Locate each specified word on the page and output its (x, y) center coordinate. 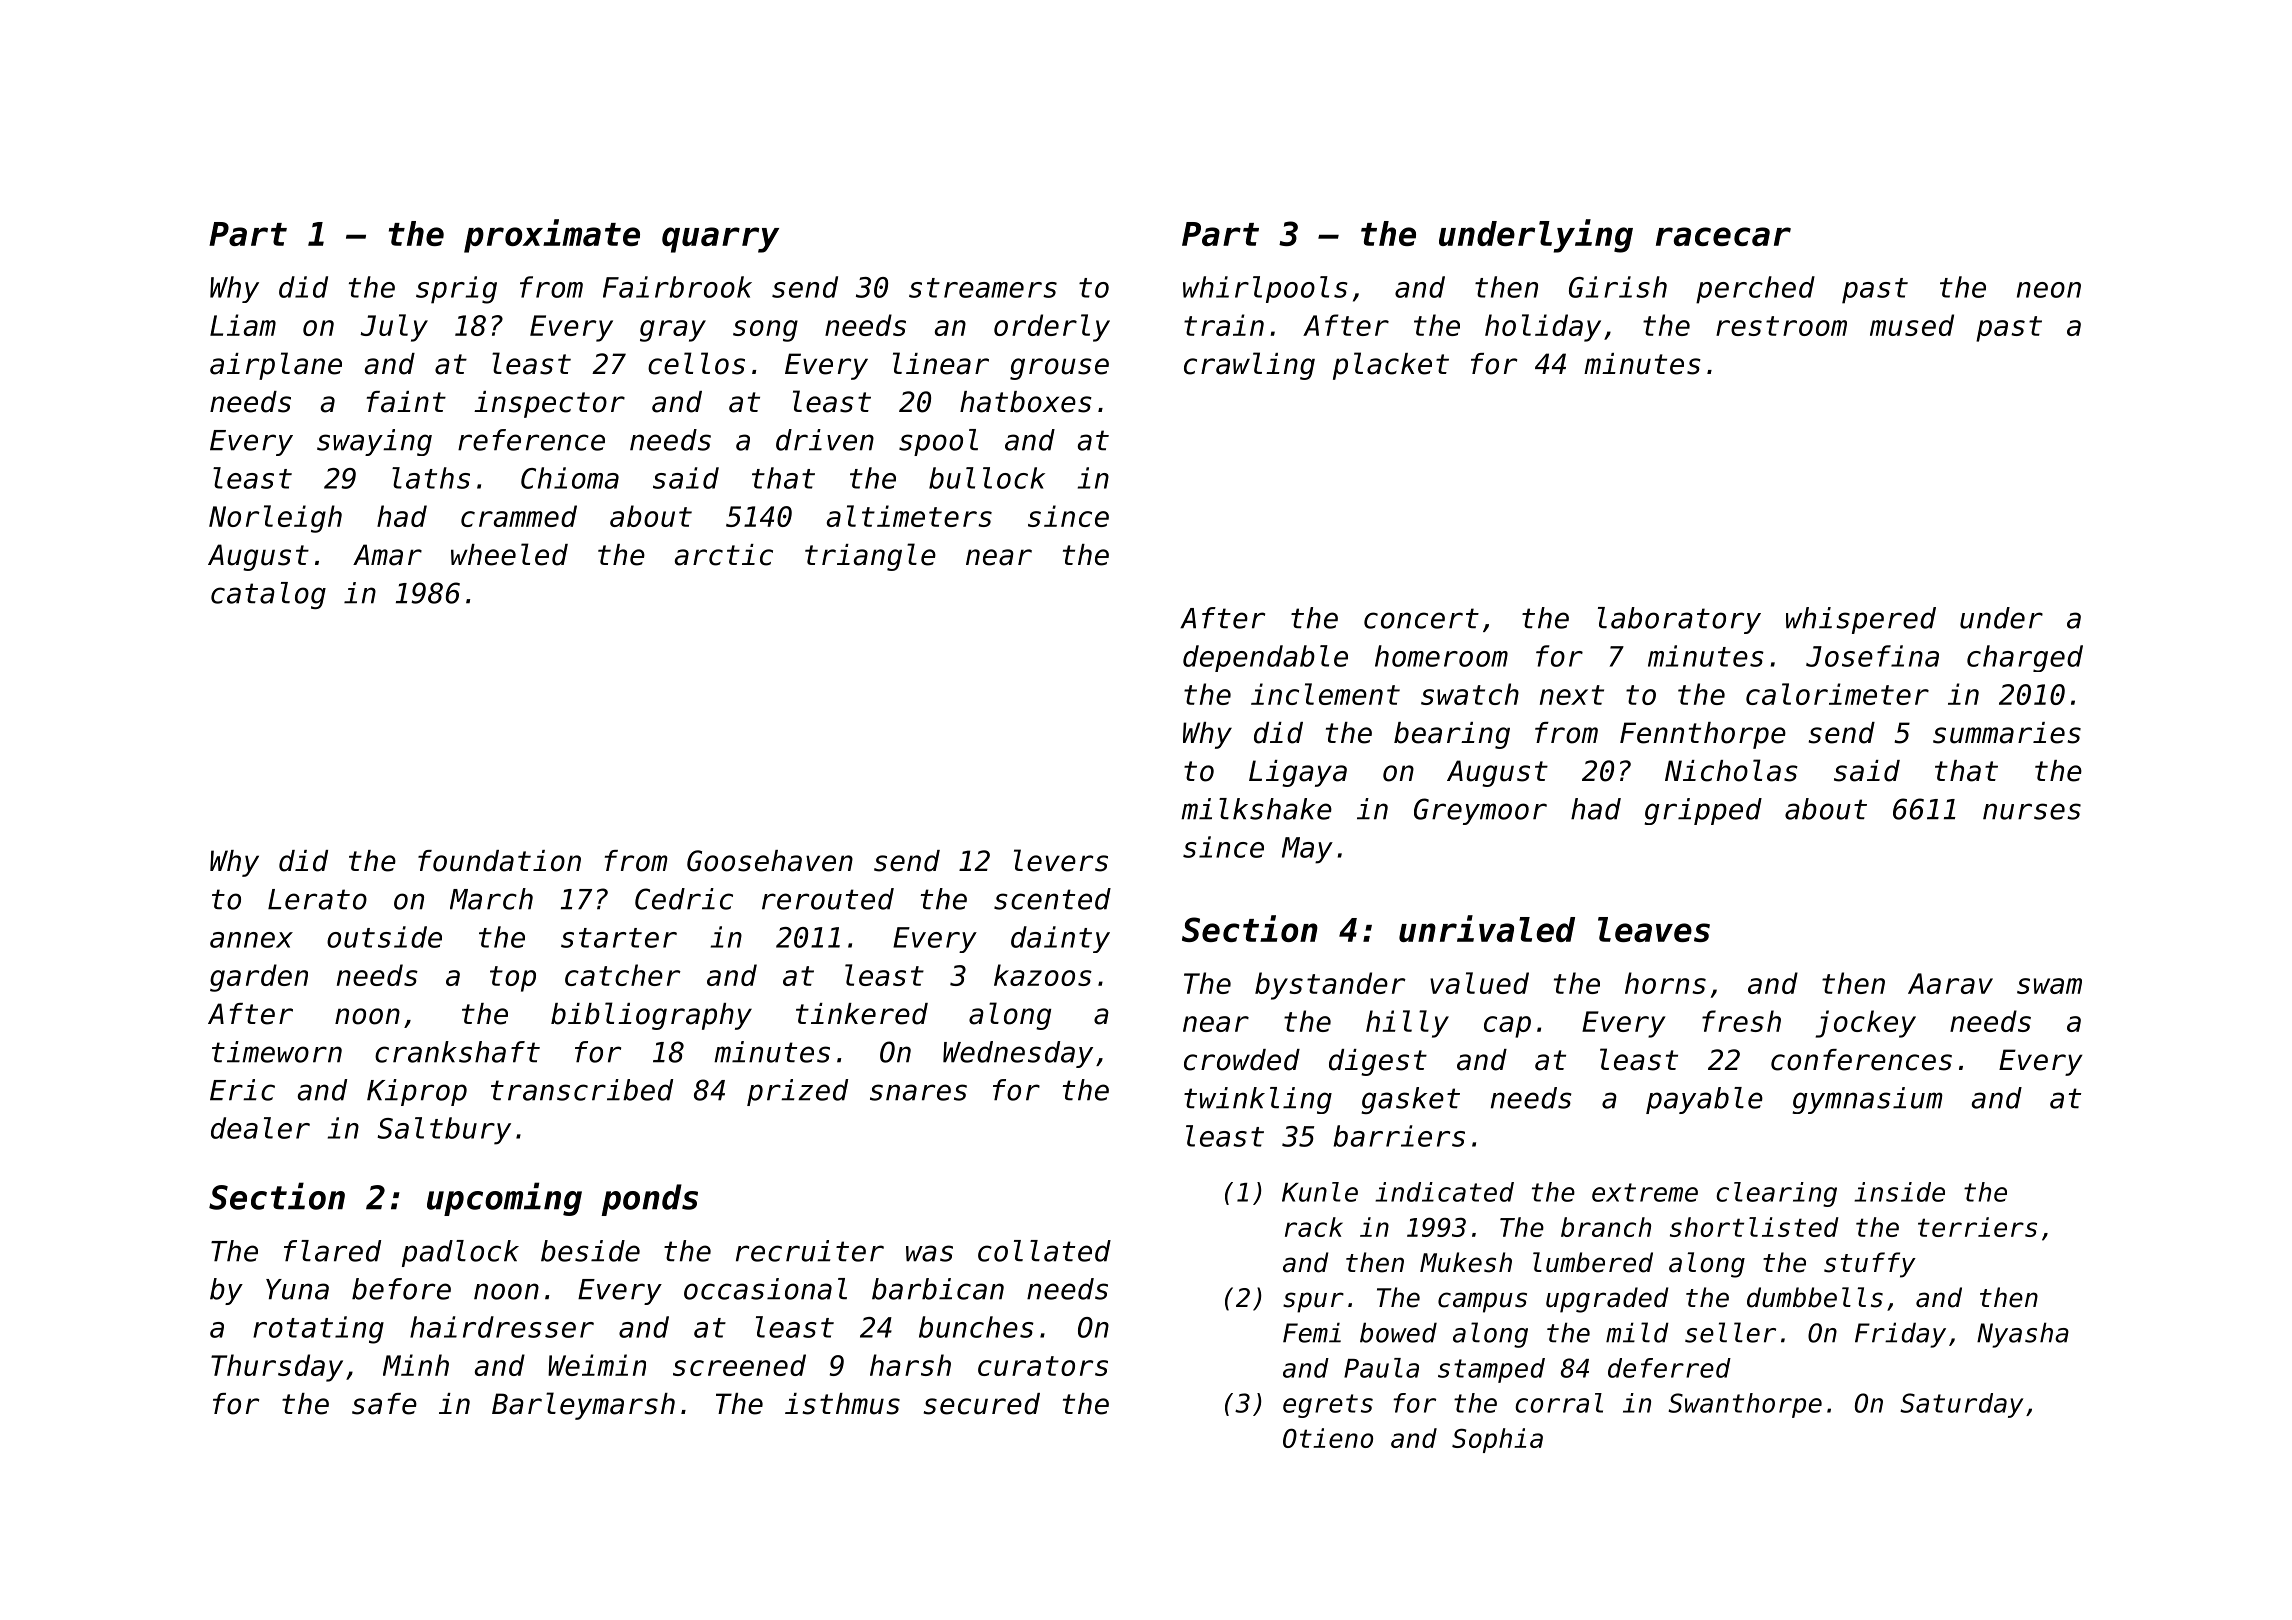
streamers (983, 288)
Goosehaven (770, 861)
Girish (1618, 287)
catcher (623, 975)
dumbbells (1815, 1297)
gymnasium (1868, 1100)
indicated (1444, 1192)
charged (2025, 658)
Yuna (297, 1289)
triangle (870, 557)
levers (1061, 860)
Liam (243, 325)
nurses (2032, 811)
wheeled (509, 554)
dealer (260, 1128)
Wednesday (1018, 1054)
